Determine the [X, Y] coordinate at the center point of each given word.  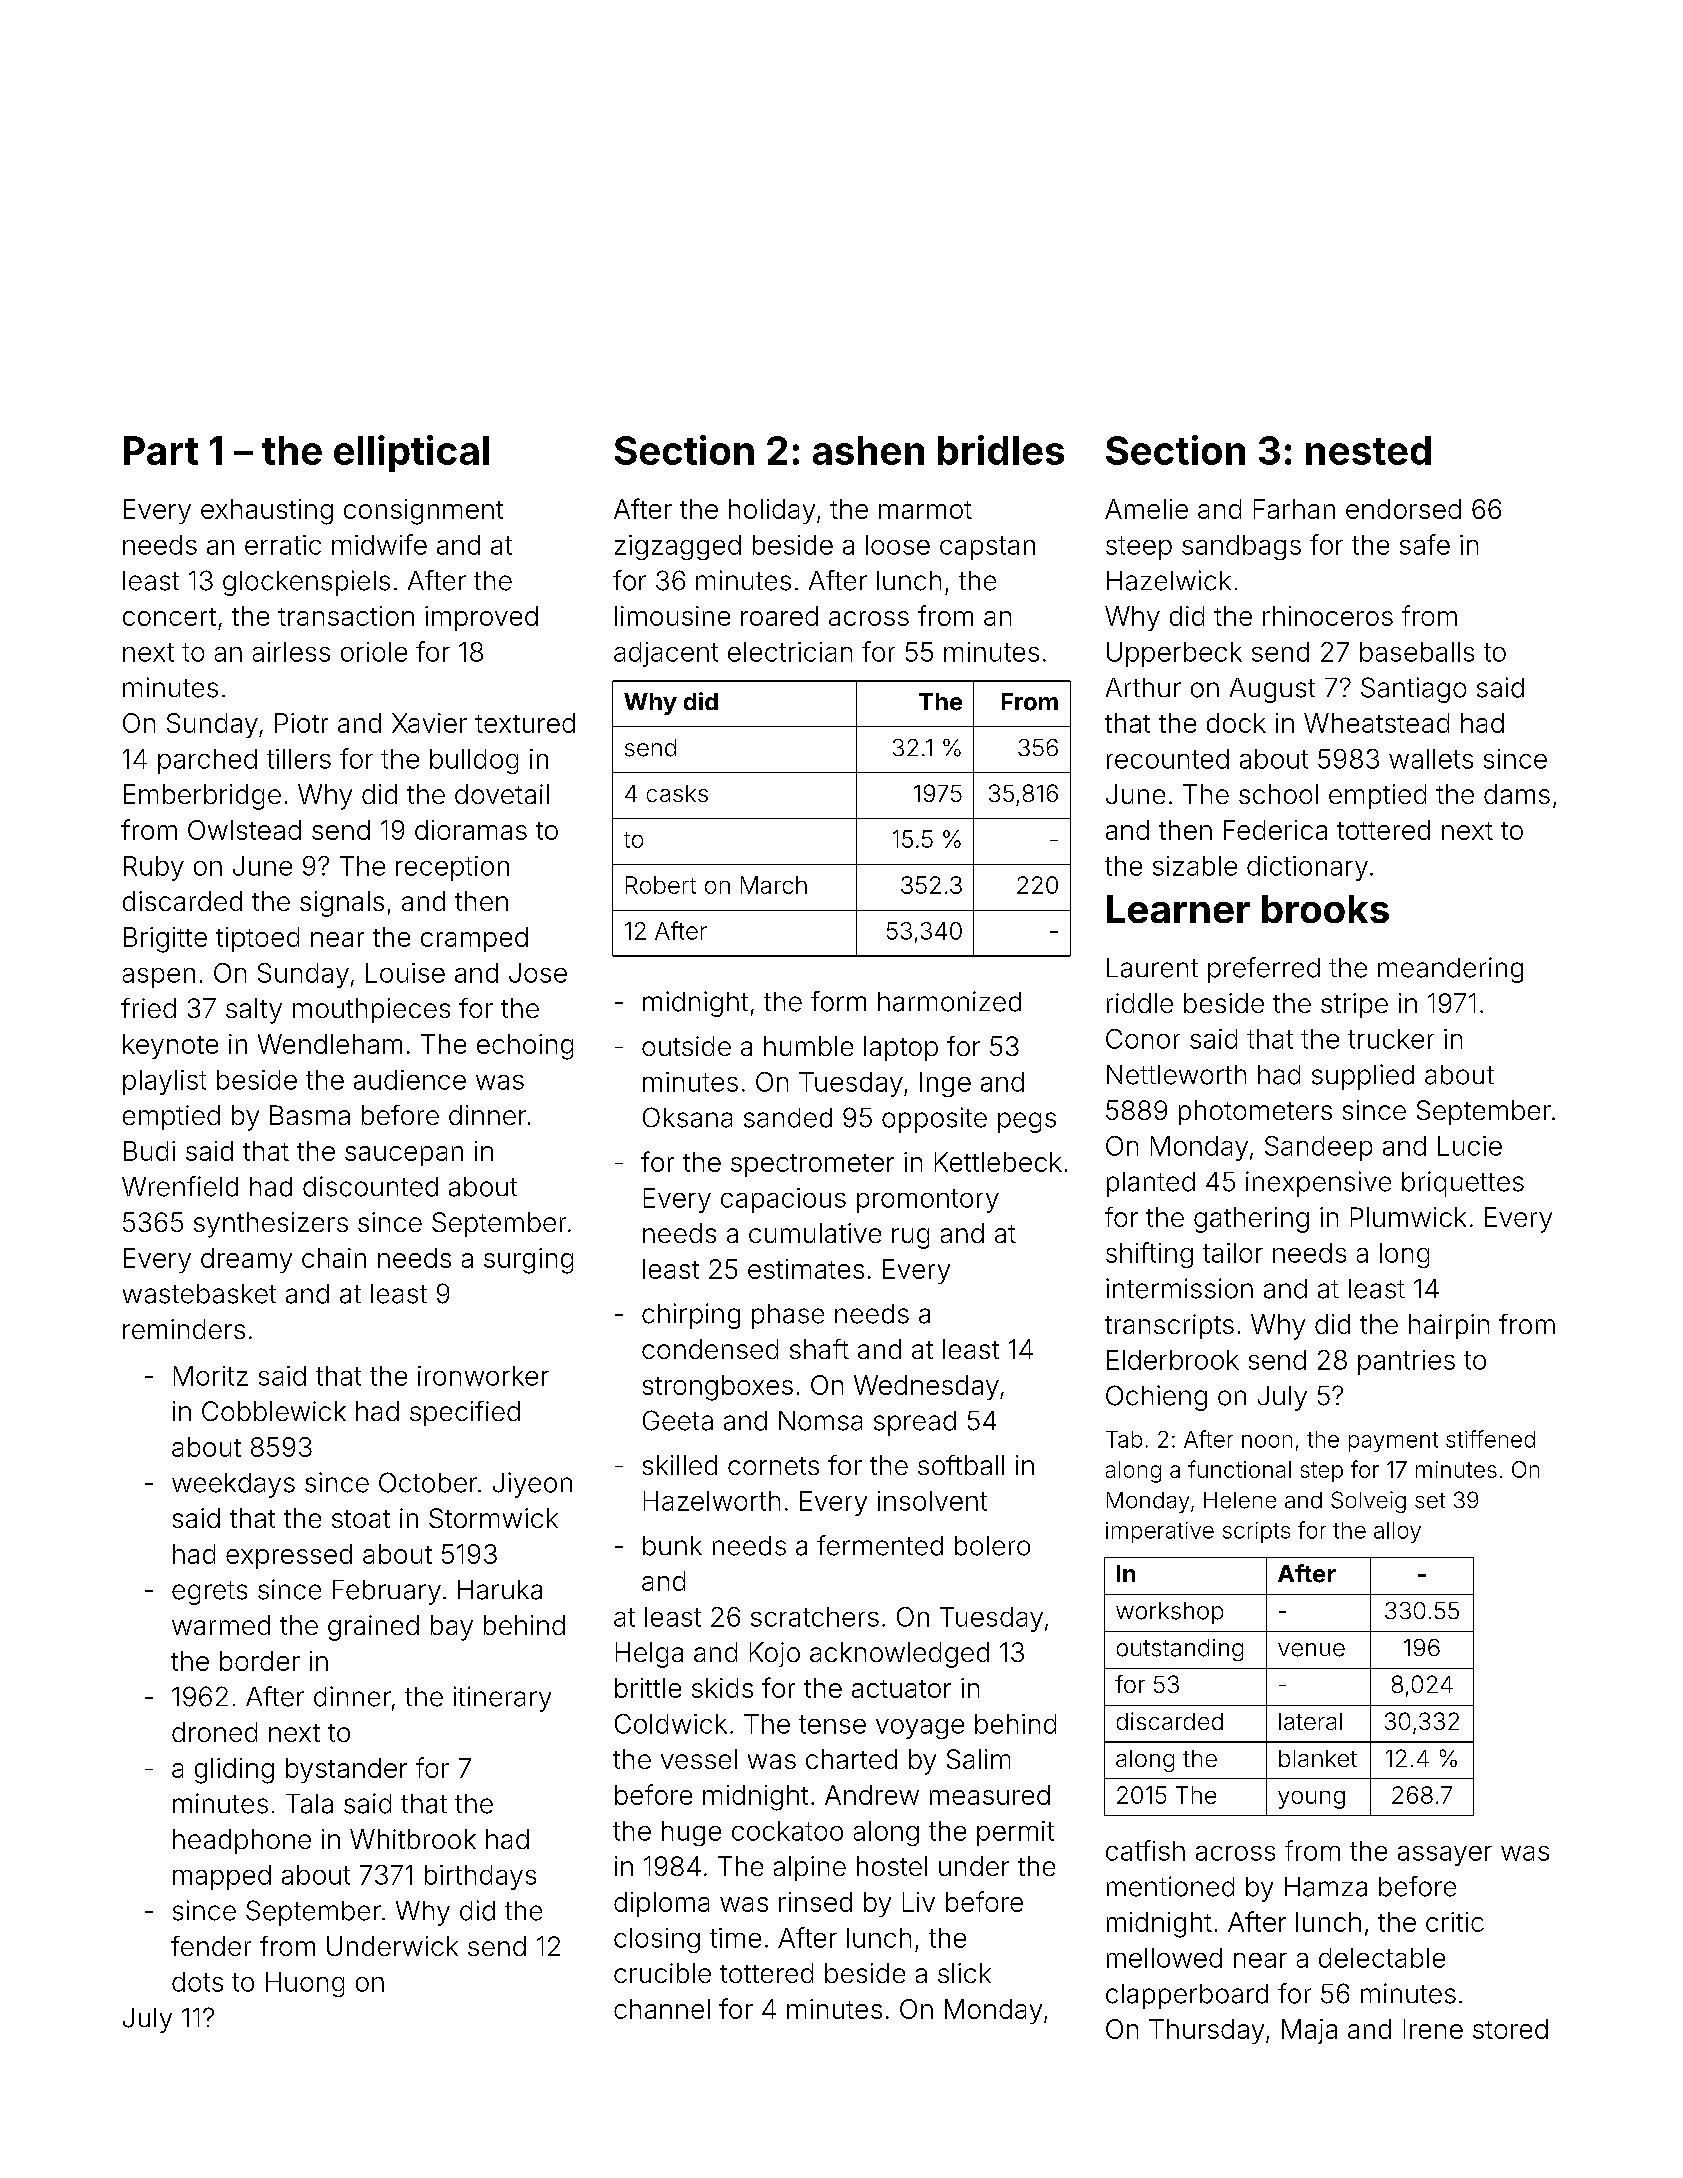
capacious [783, 1200]
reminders [184, 1329]
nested [1368, 450]
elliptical [411, 453]
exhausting [267, 512]
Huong [305, 1984]
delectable [1382, 1958]
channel [662, 2009]
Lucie [1470, 1146]
